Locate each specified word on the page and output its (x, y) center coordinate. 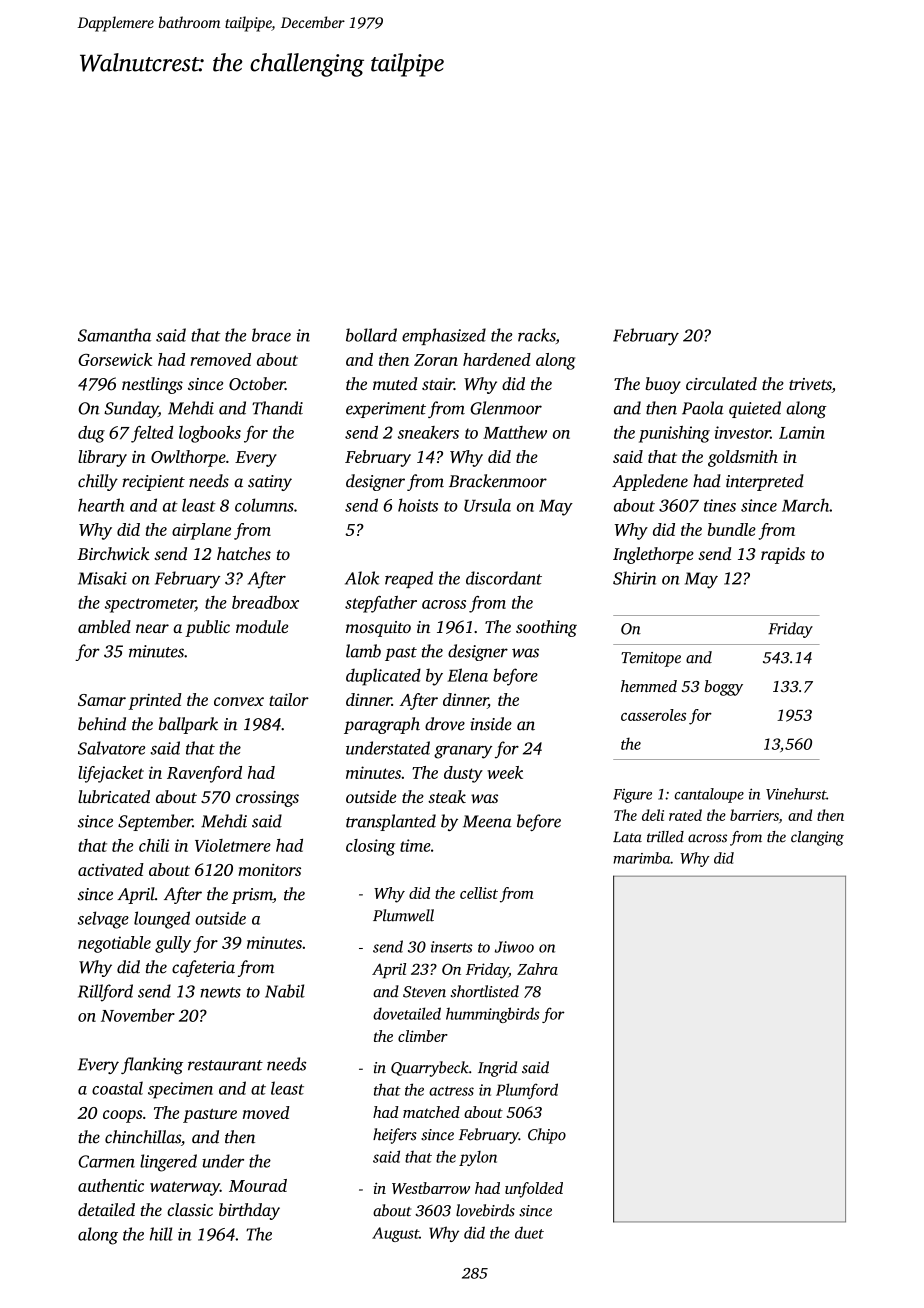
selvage (103, 920)
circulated (721, 383)
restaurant (225, 1065)
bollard (371, 335)
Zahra (537, 969)
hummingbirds (493, 1015)
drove (445, 724)
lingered (168, 1163)
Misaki (102, 578)
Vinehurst (796, 794)
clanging (817, 838)
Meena (487, 821)
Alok (362, 578)
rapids (783, 555)
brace (271, 335)
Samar (102, 700)
